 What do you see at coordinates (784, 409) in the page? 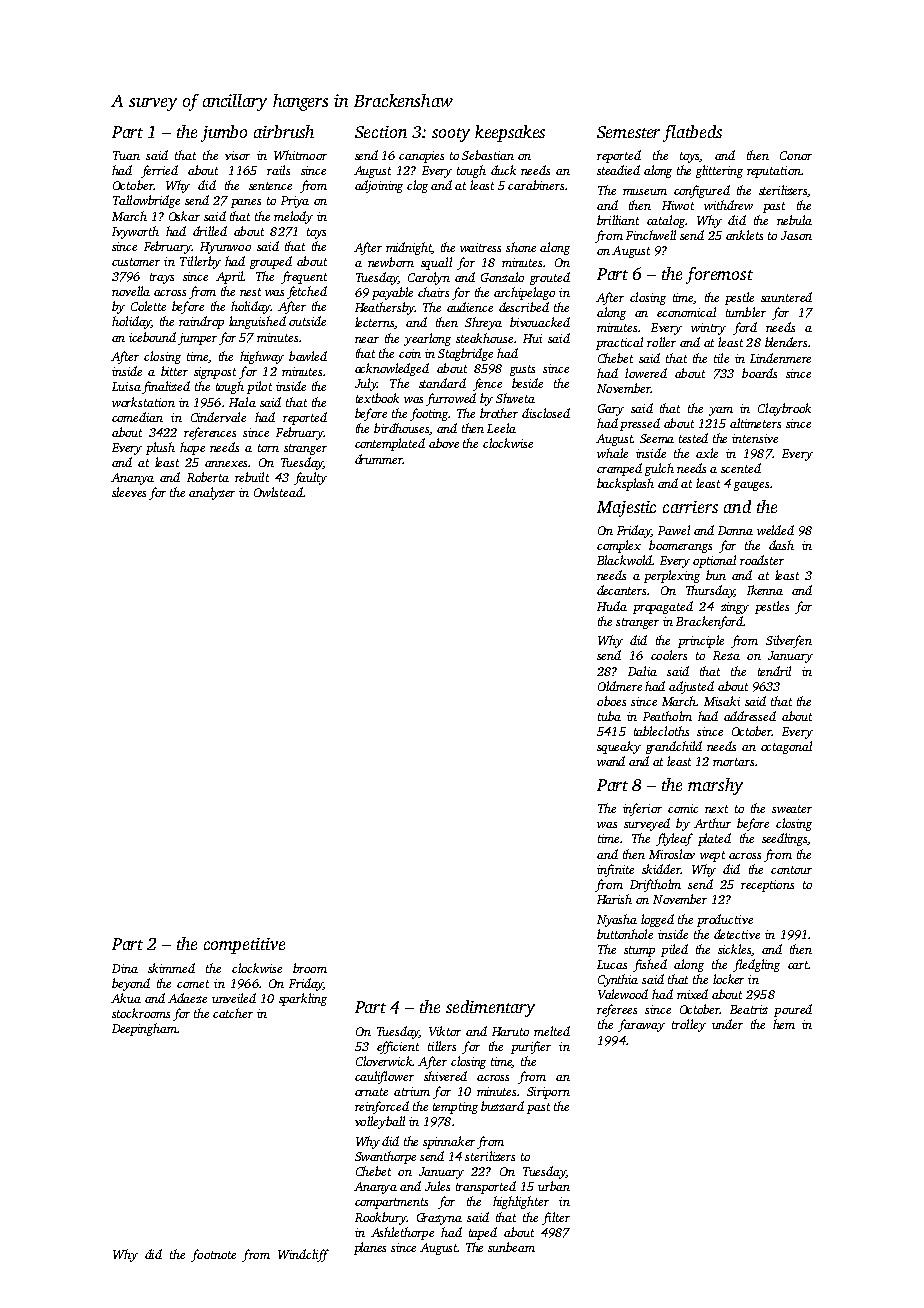
I see `Claybrook` at bounding box center [784, 409].
